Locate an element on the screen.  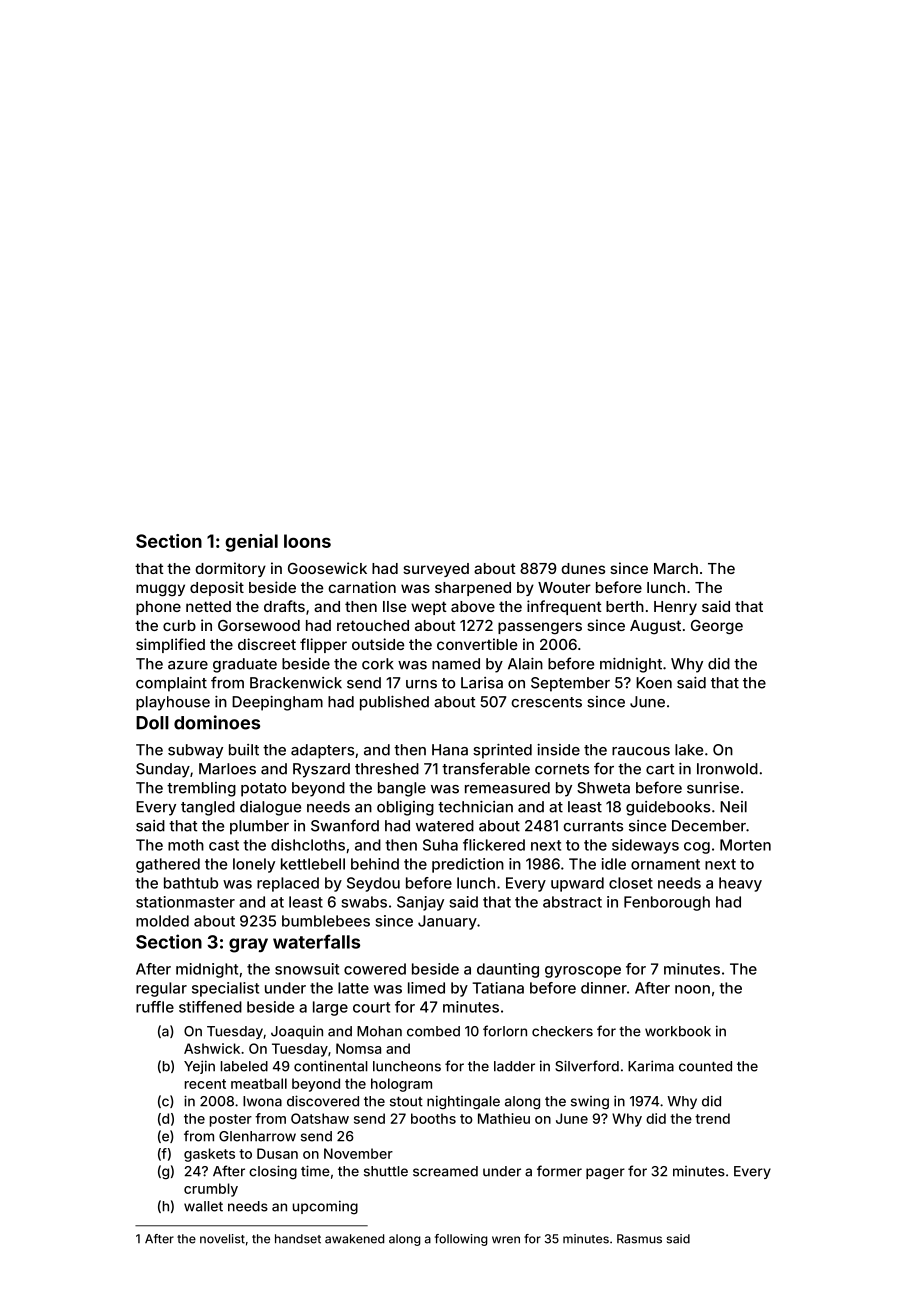
March is located at coordinates (676, 568).
